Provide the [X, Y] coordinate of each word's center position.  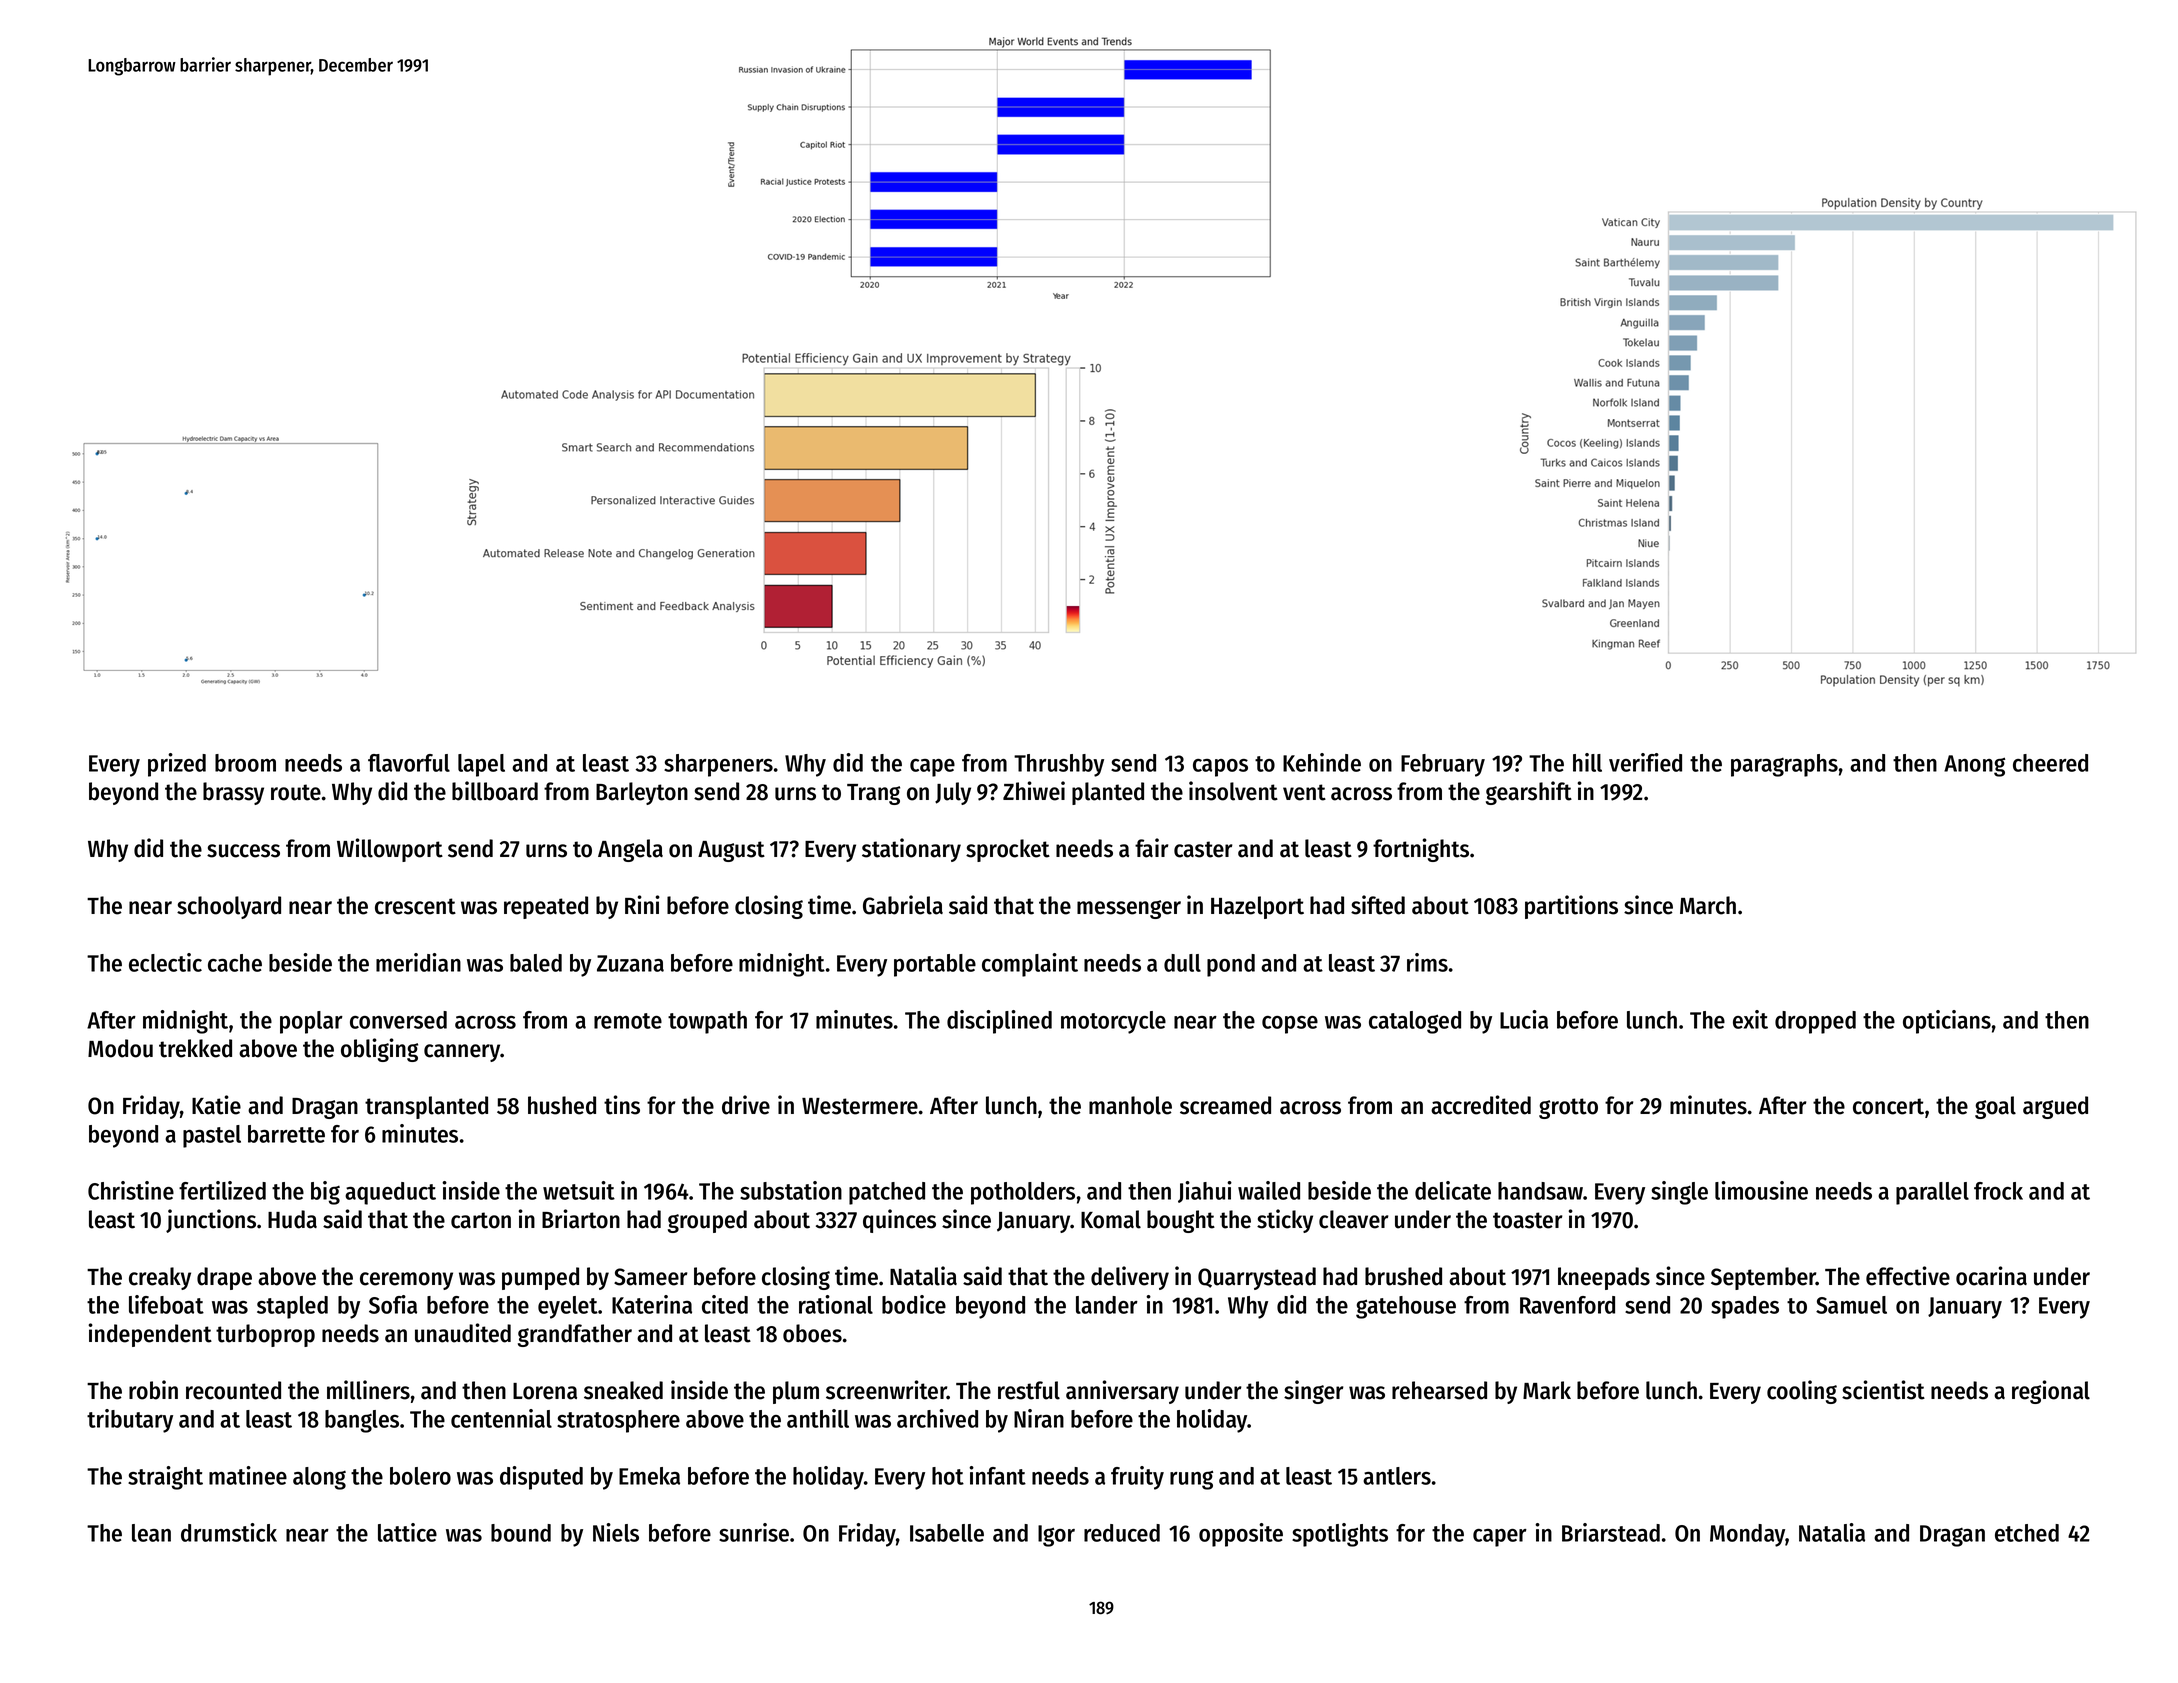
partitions [1571, 907]
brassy [233, 793]
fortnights [1421, 850]
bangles [362, 1421]
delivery [1130, 1278]
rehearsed [1439, 1390]
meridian [418, 962]
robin [153, 1390]
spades [1745, 1307]
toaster [1528, 1220]
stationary [911, 850]
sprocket [1008, 850]
